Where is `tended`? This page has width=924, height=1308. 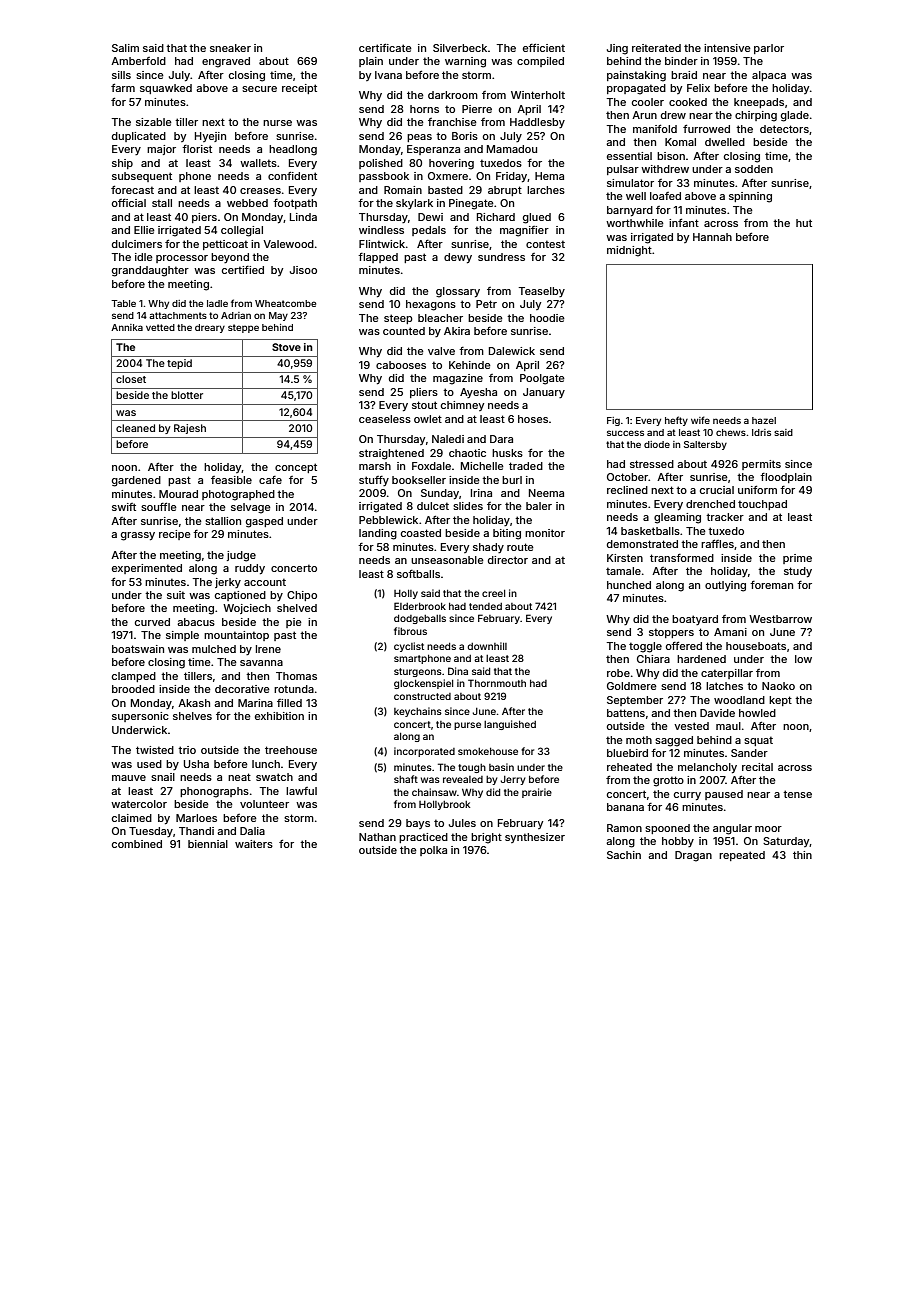
tended is located at coordinates (485, 606).
